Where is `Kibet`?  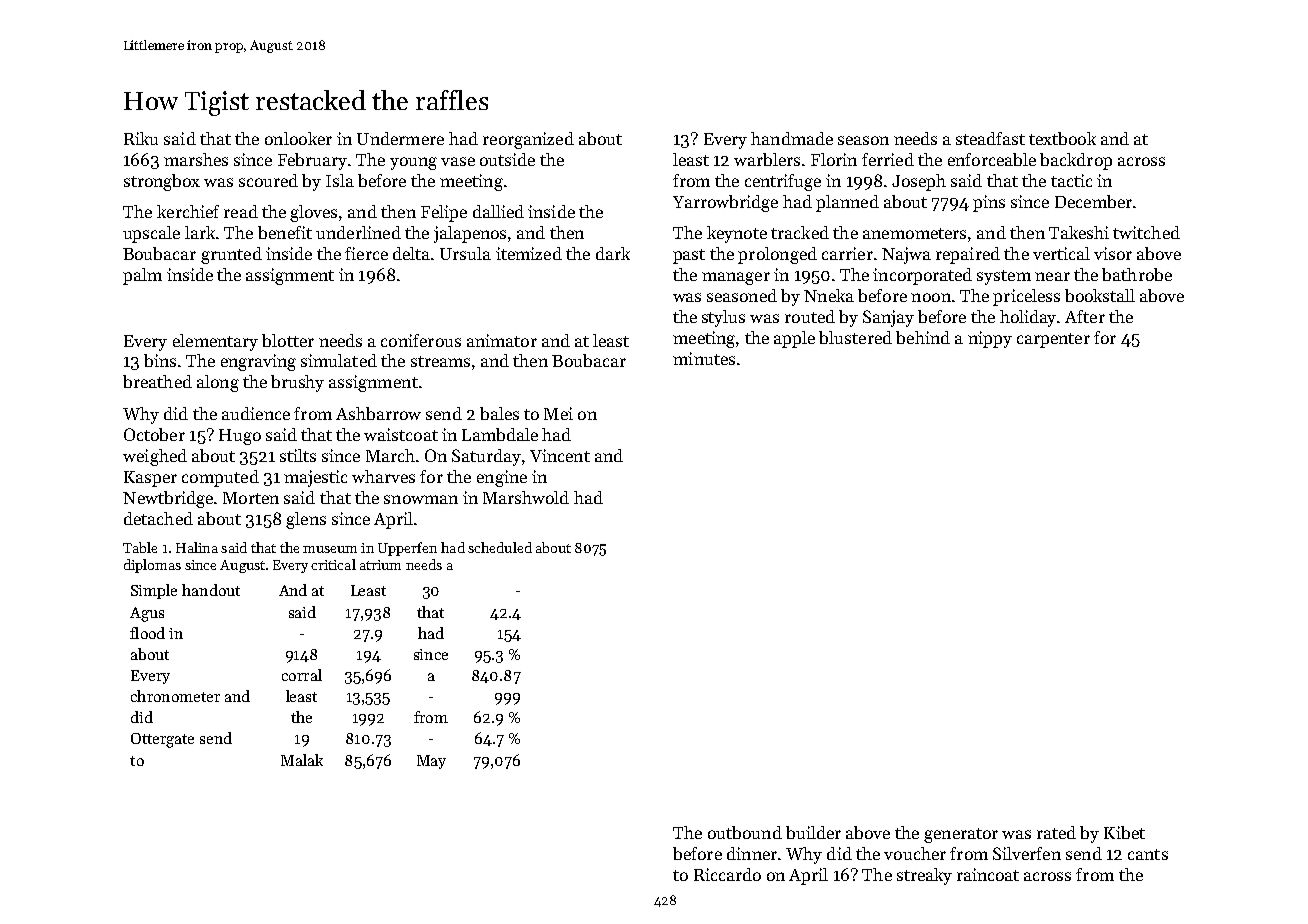 Kibet is located at coordinates (1124, 832).
